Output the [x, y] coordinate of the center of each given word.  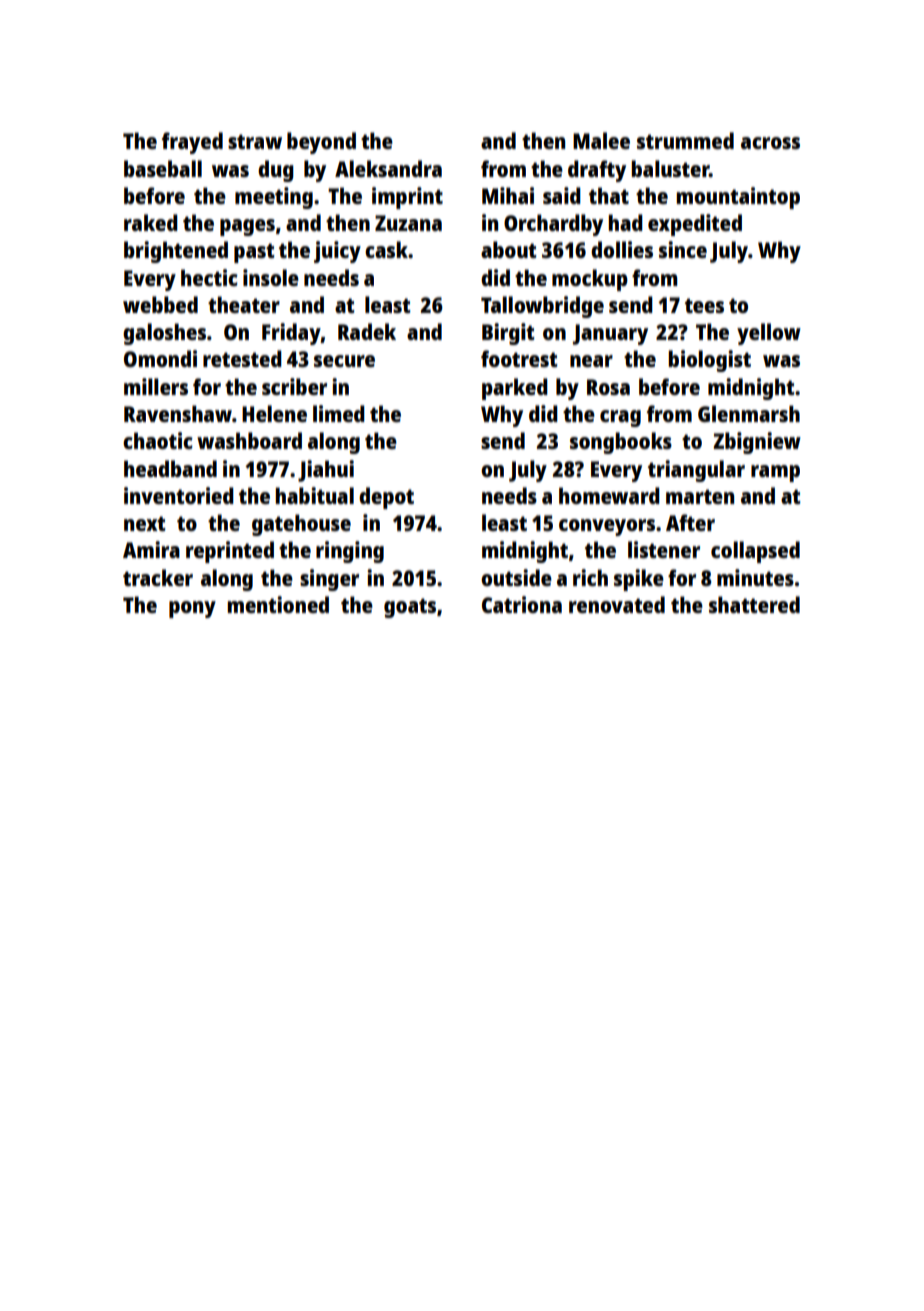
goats [410, 608]
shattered [754, 604]
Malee [601, 140]
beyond [321, 143]
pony [192, 609]
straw [255, 141]
